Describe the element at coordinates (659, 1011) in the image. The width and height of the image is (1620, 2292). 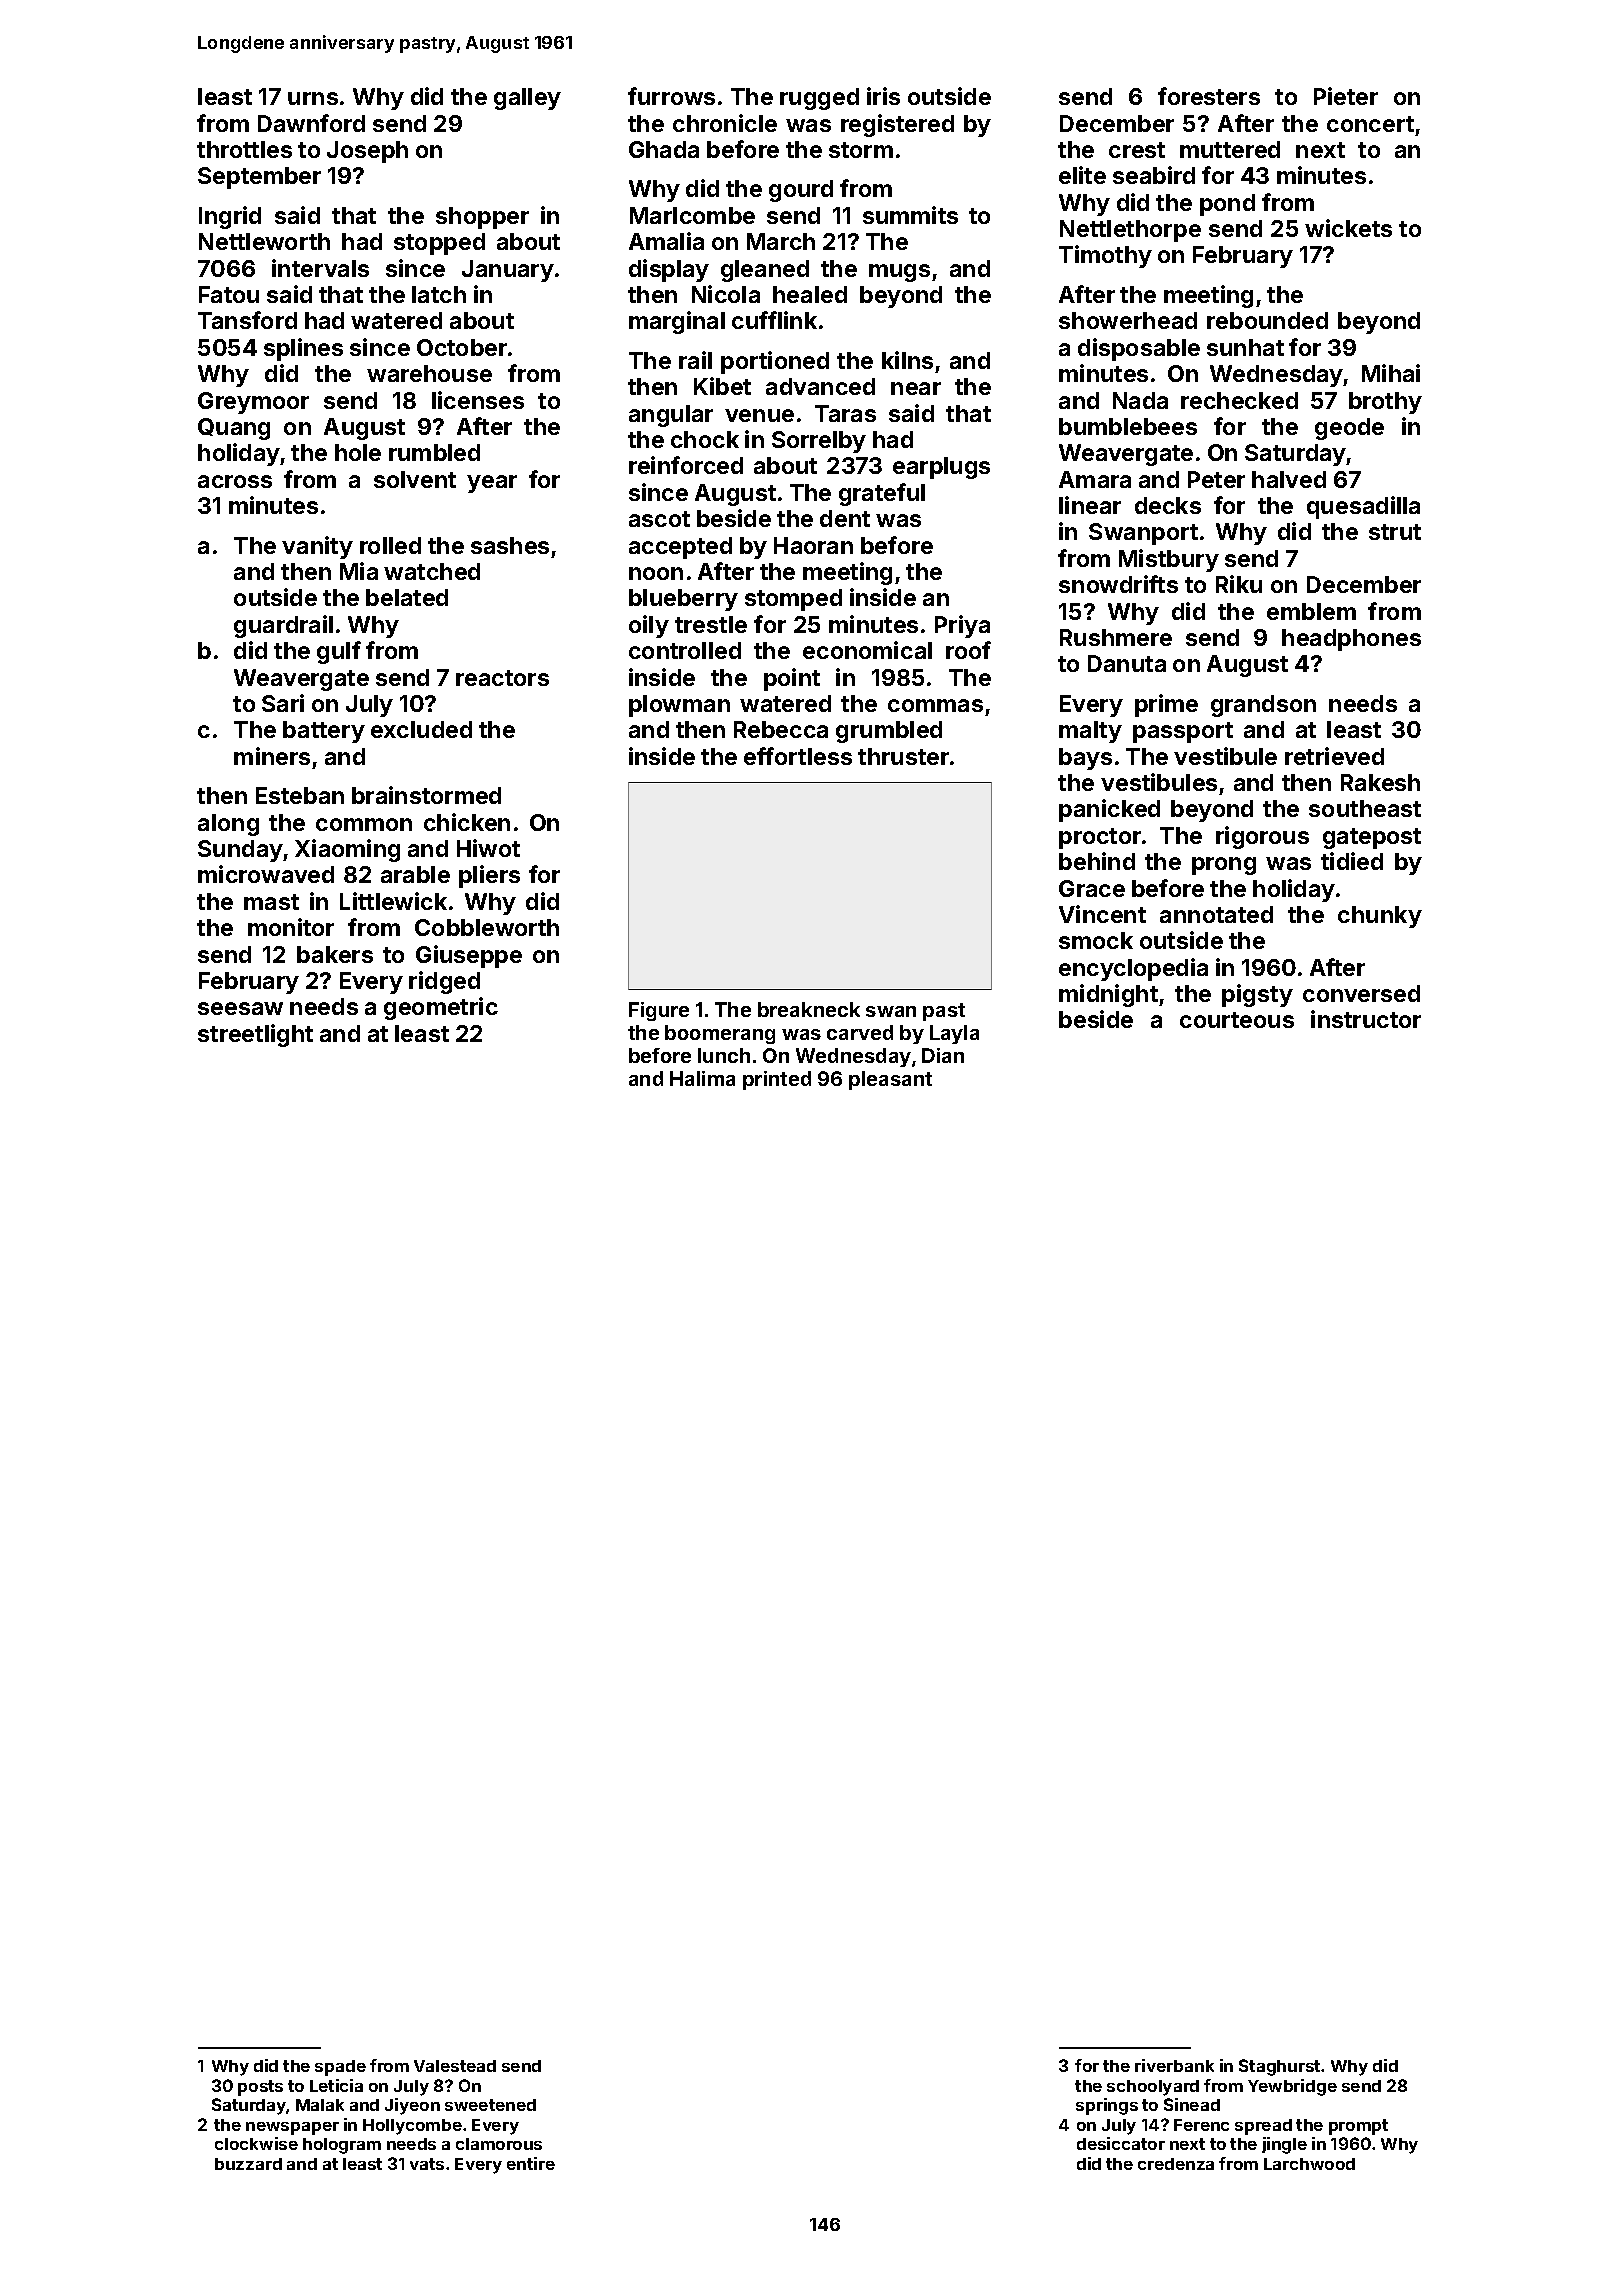
I see `Figure` at that location.
